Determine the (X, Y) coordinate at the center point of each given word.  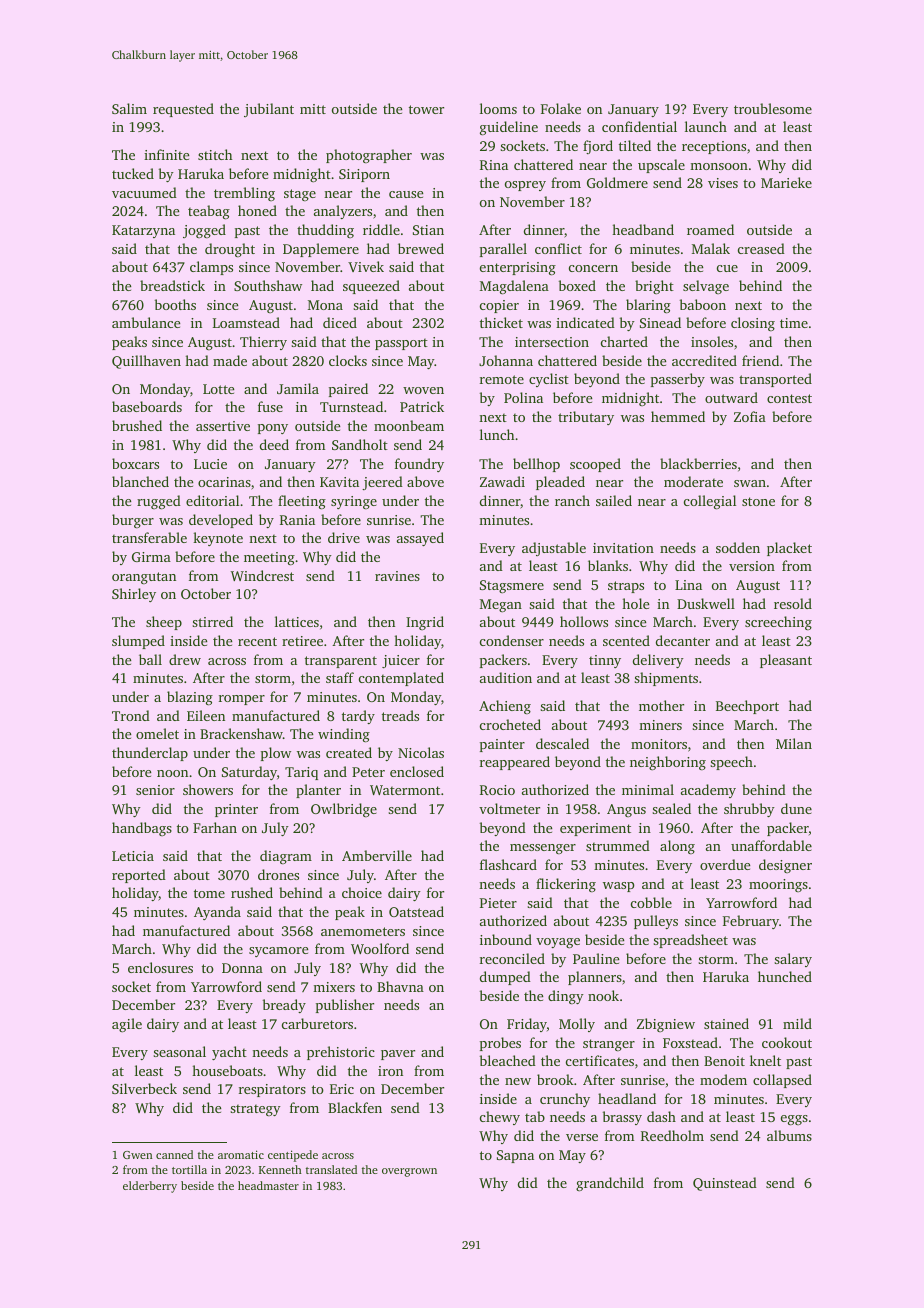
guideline (509, 128)
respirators (272, 1090)
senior (155, 790)
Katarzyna (143, 231)
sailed (614, 500)
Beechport (747, 707)
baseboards (147, 406)
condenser (512, 640)
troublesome (773, 108)
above (425, 481)
